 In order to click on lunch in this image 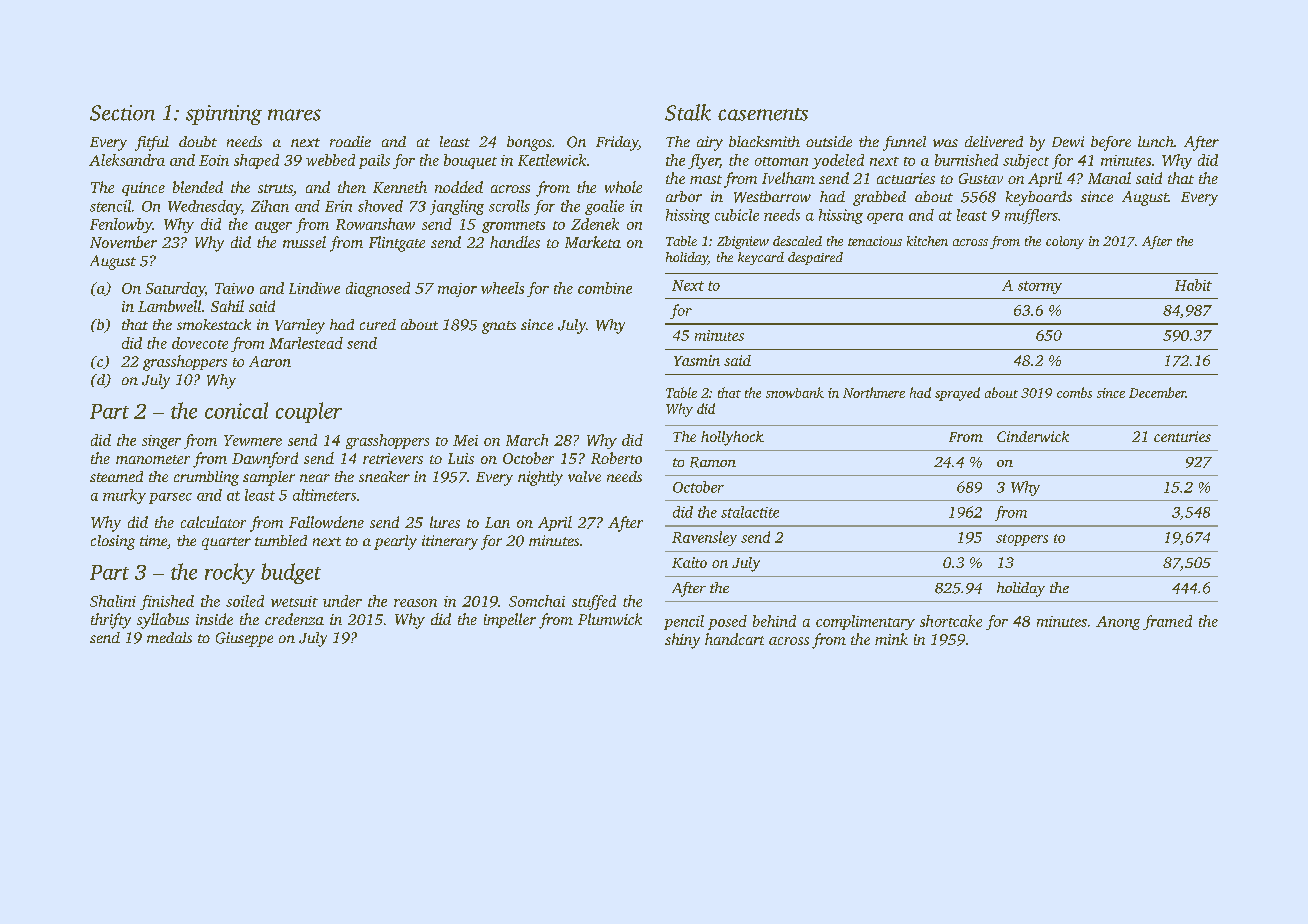, I will do `click(1156, 141)`.
